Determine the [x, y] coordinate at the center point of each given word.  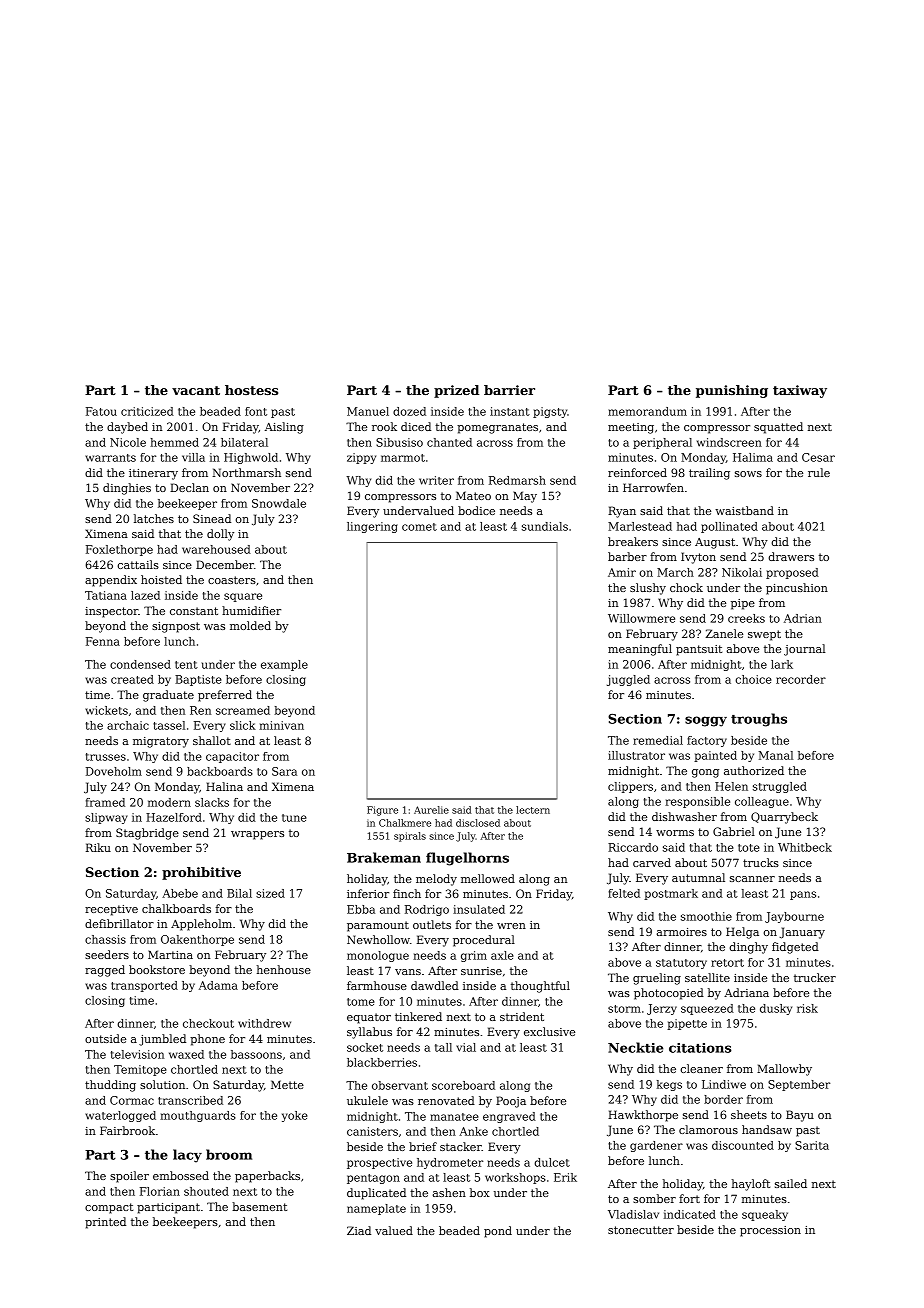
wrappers [257, 835]
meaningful [640, 650]
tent [186, 665]
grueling [657, 979]
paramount [378, 926]
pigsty [550, 412]
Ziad [359, 1230]
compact [109, 1208]
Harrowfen [653, 487]
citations [700, 1048]
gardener [656, 1146]
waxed [186, 1054]
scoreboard [463, 1085]
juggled [628, 680]
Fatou [101, 411]
